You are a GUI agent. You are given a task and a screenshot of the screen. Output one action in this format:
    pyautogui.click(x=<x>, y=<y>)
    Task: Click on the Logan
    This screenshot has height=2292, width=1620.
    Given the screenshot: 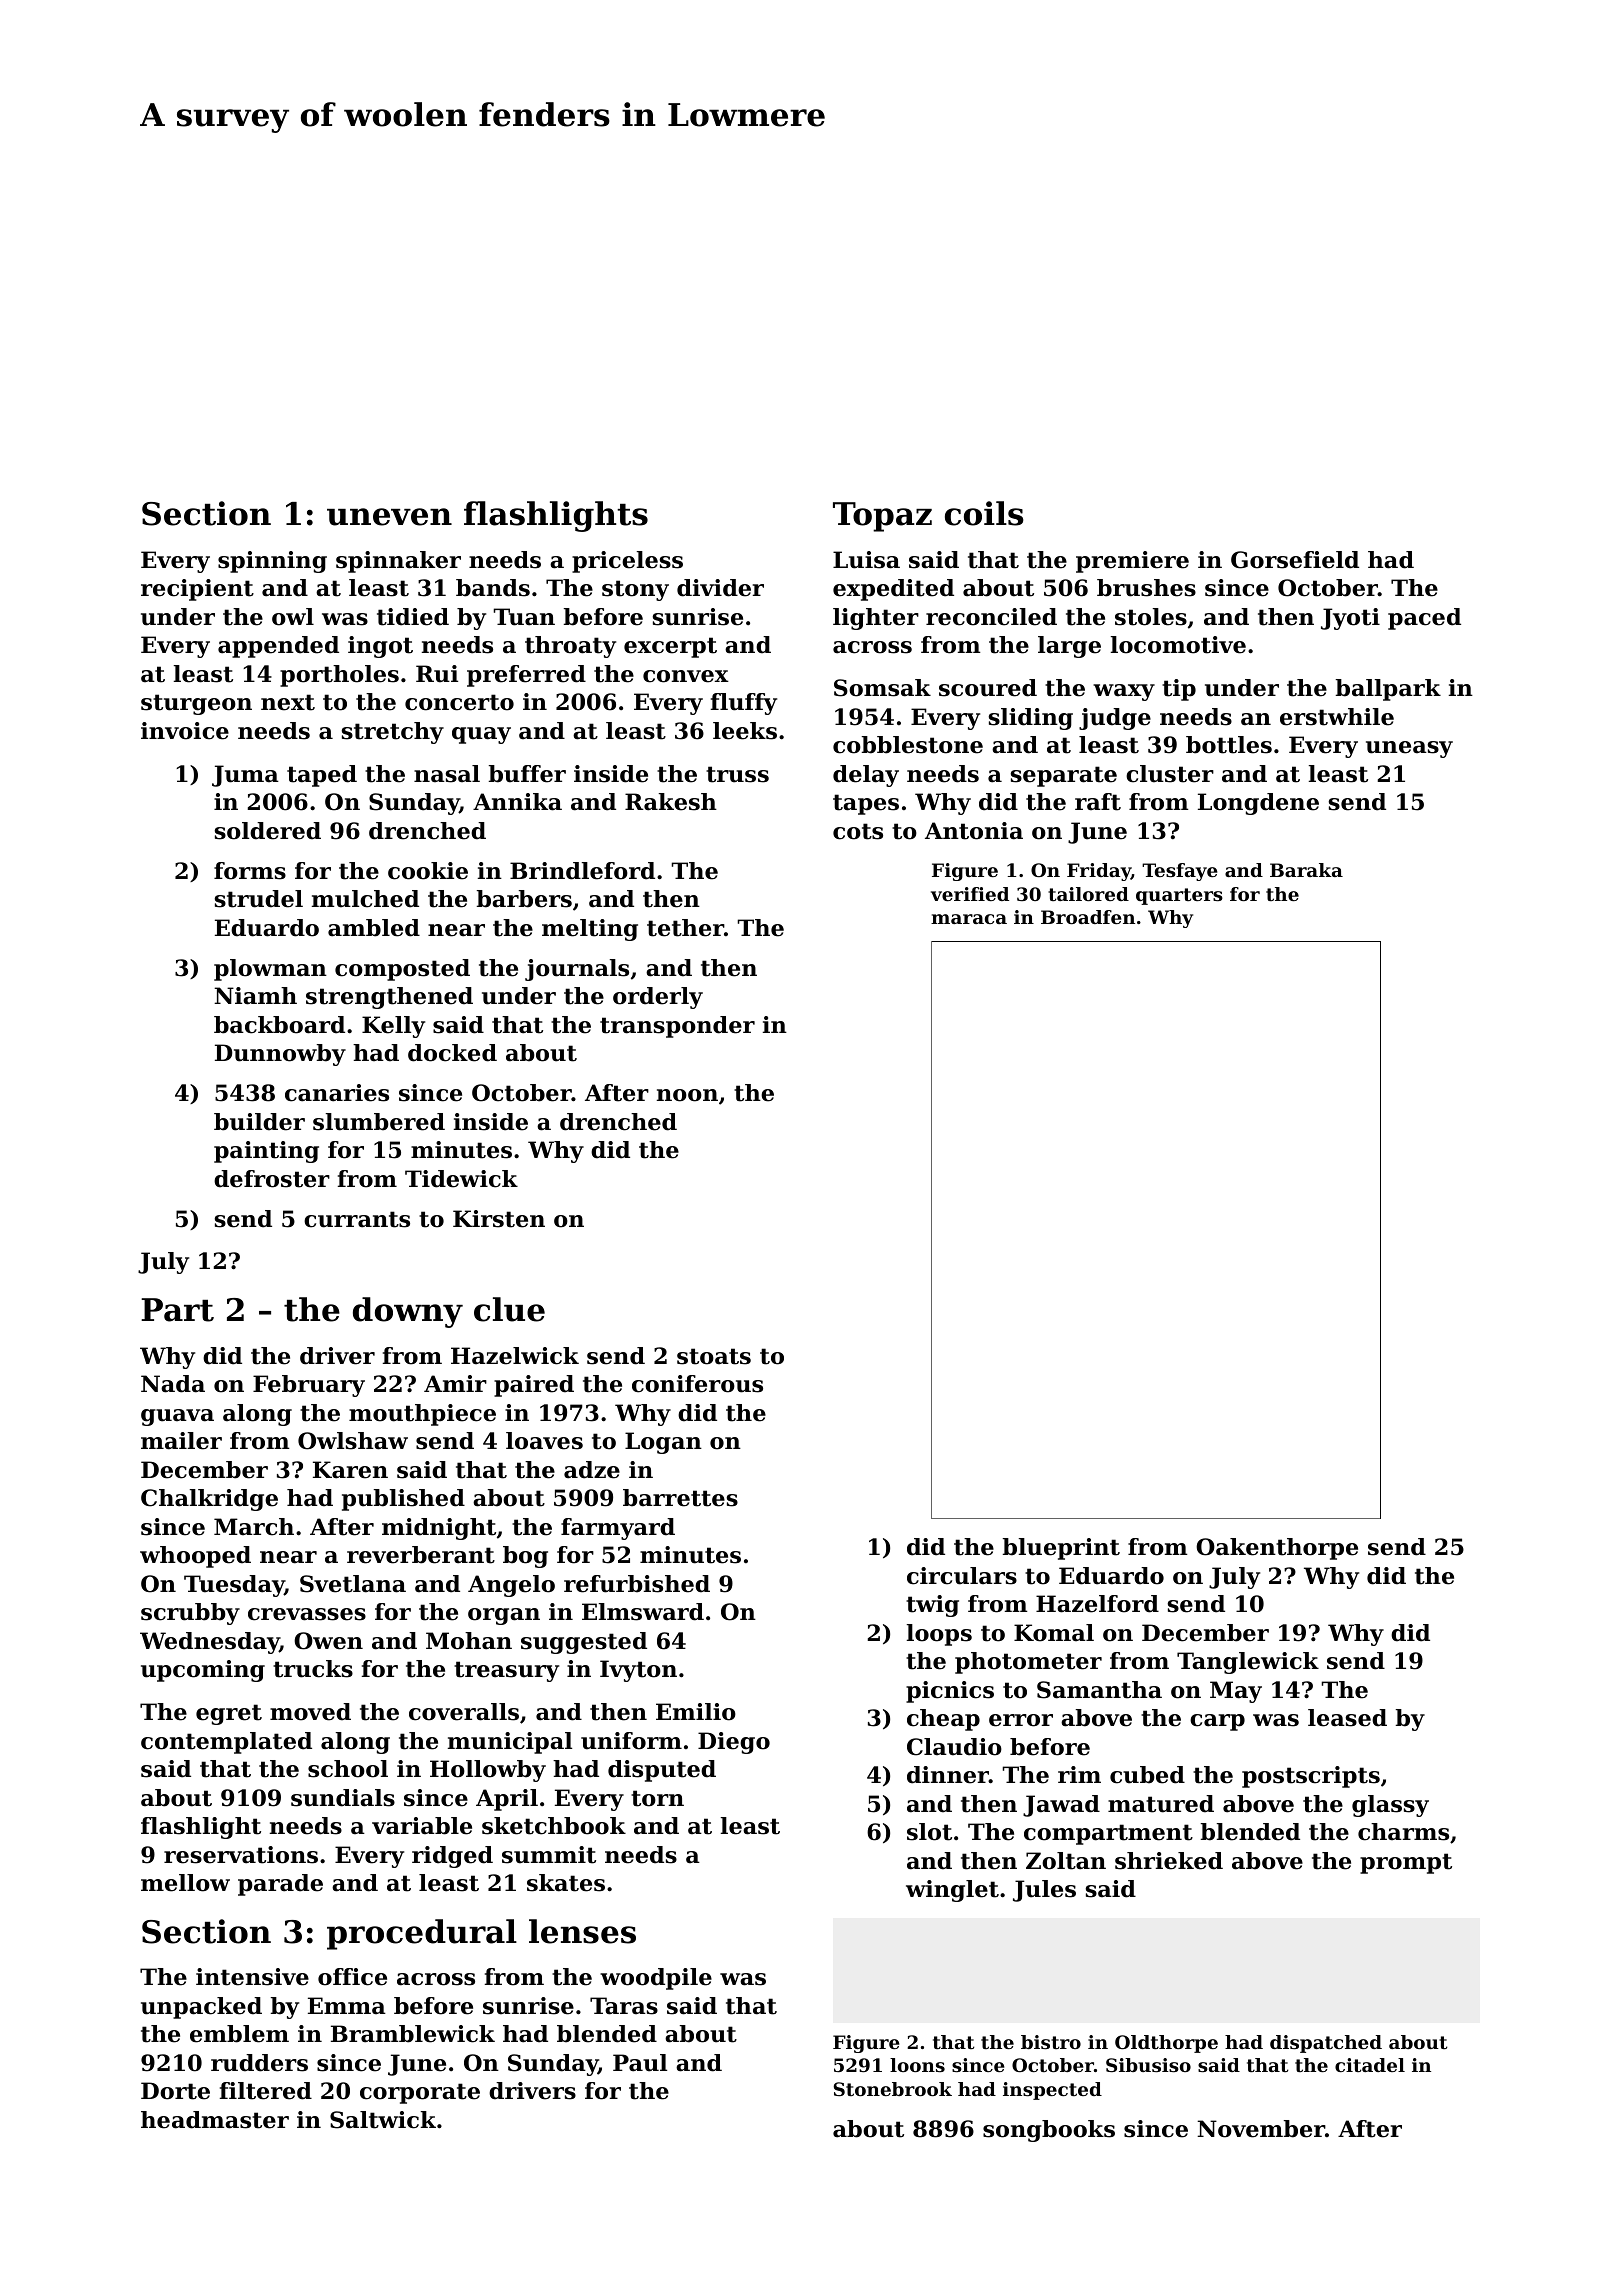 What is the action you would take?
    pyautogui.click(x=663, y=1443)
